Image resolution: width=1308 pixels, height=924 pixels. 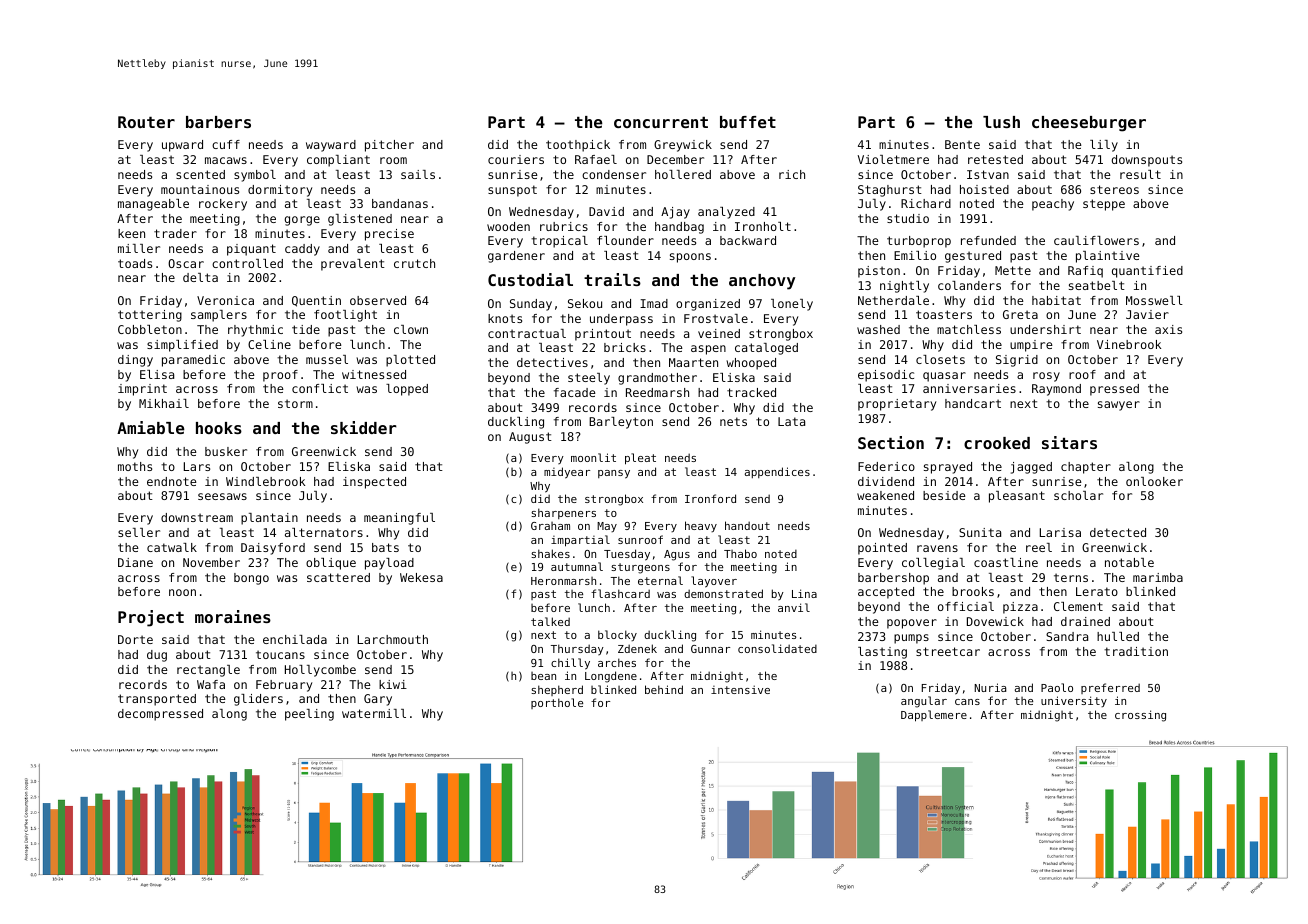 What do you see at coordinates (912, 624) in the screenshot?
I see `popover` at bounding box center [912, 624].
